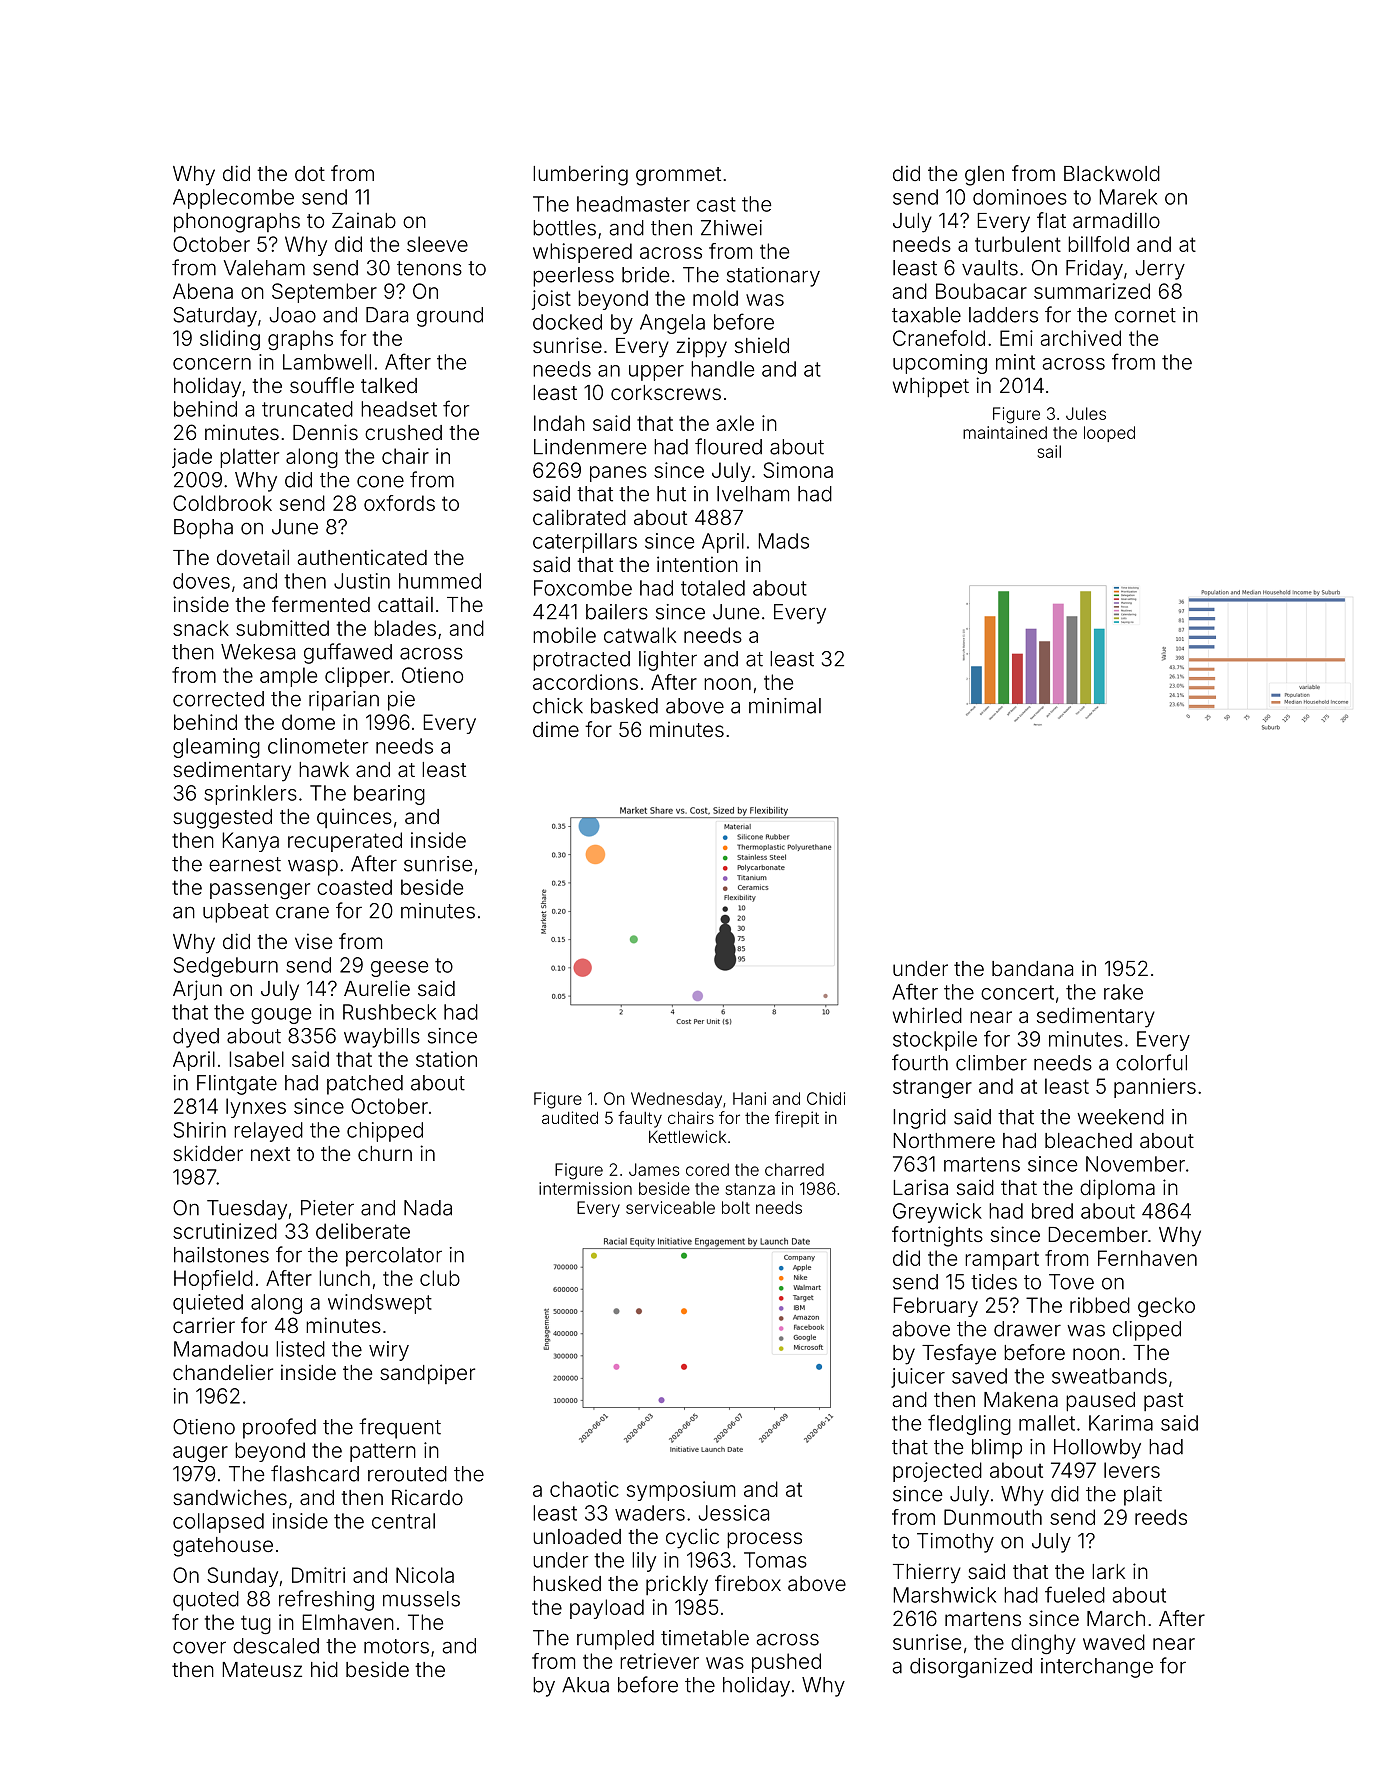 This image has width=1379, height=1785. What do you see at coordinates (1128, 197) in the image?
I see `Marek` at bounding box center [1128, 197].
